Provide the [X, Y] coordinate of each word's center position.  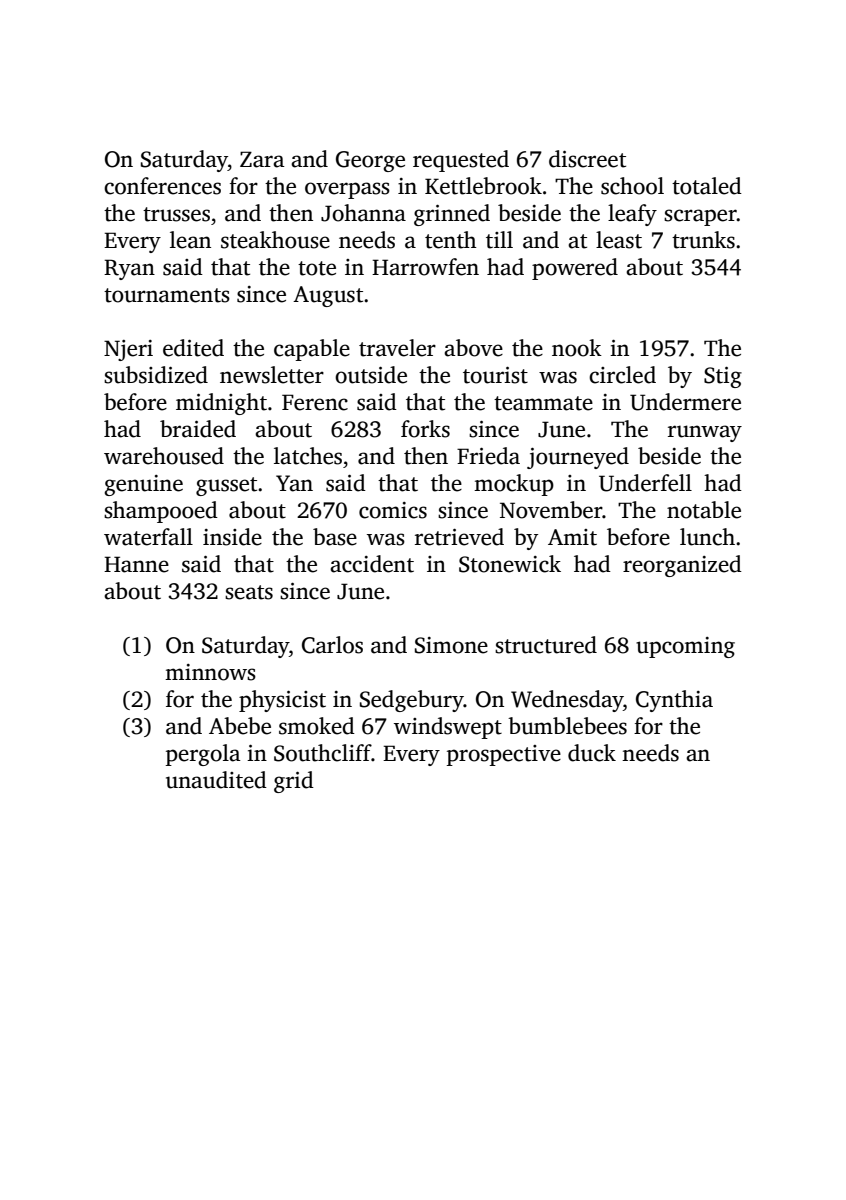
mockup [514, 485]
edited [193, 348]
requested [461, 161]
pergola [203, 755]
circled [622, 375]
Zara [262, 159]
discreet [587, 159]
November [551, 510]
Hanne [136, 564]
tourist [495, 375]
